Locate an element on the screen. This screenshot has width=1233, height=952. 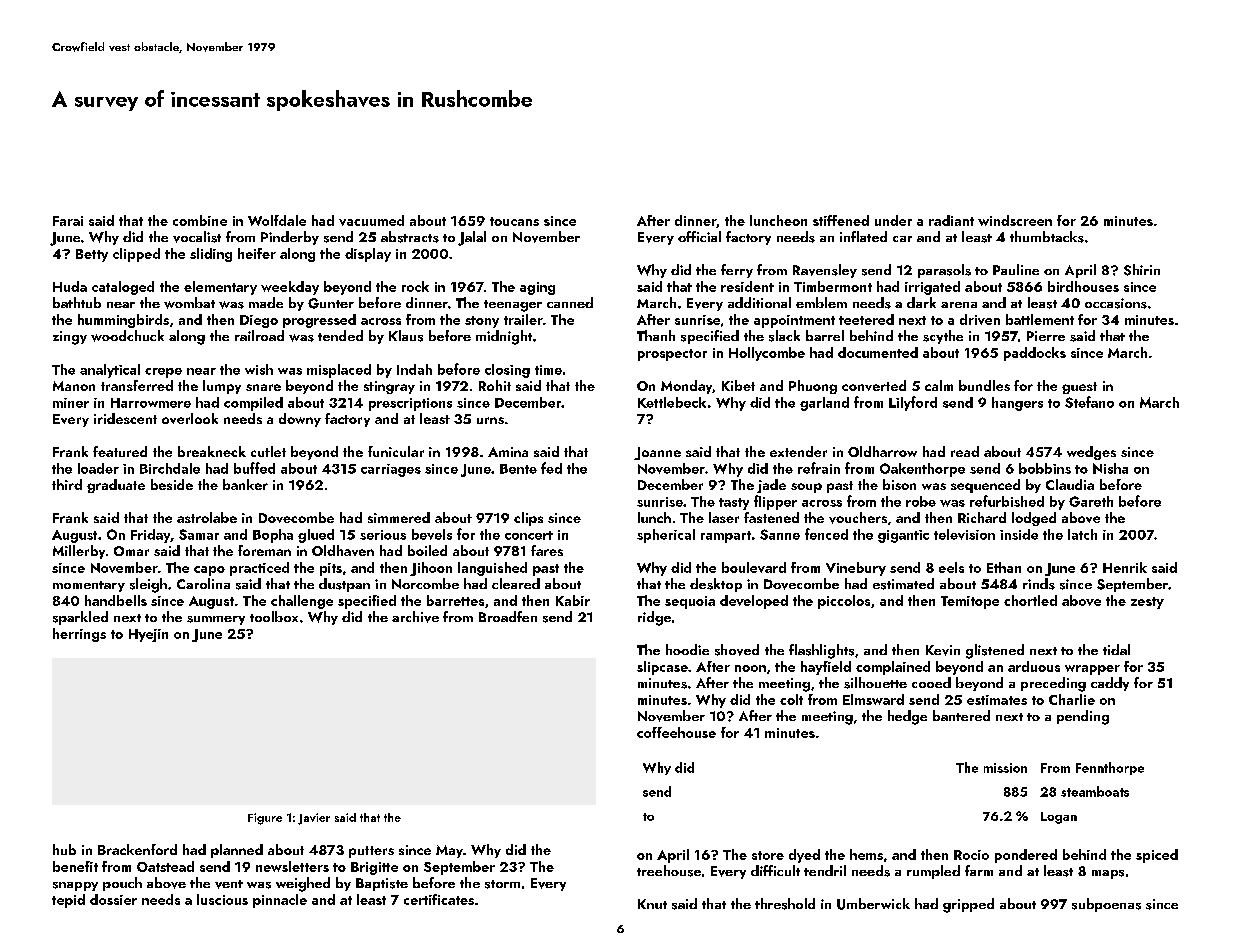
vacuumed is located at coordinates (371, 220).
